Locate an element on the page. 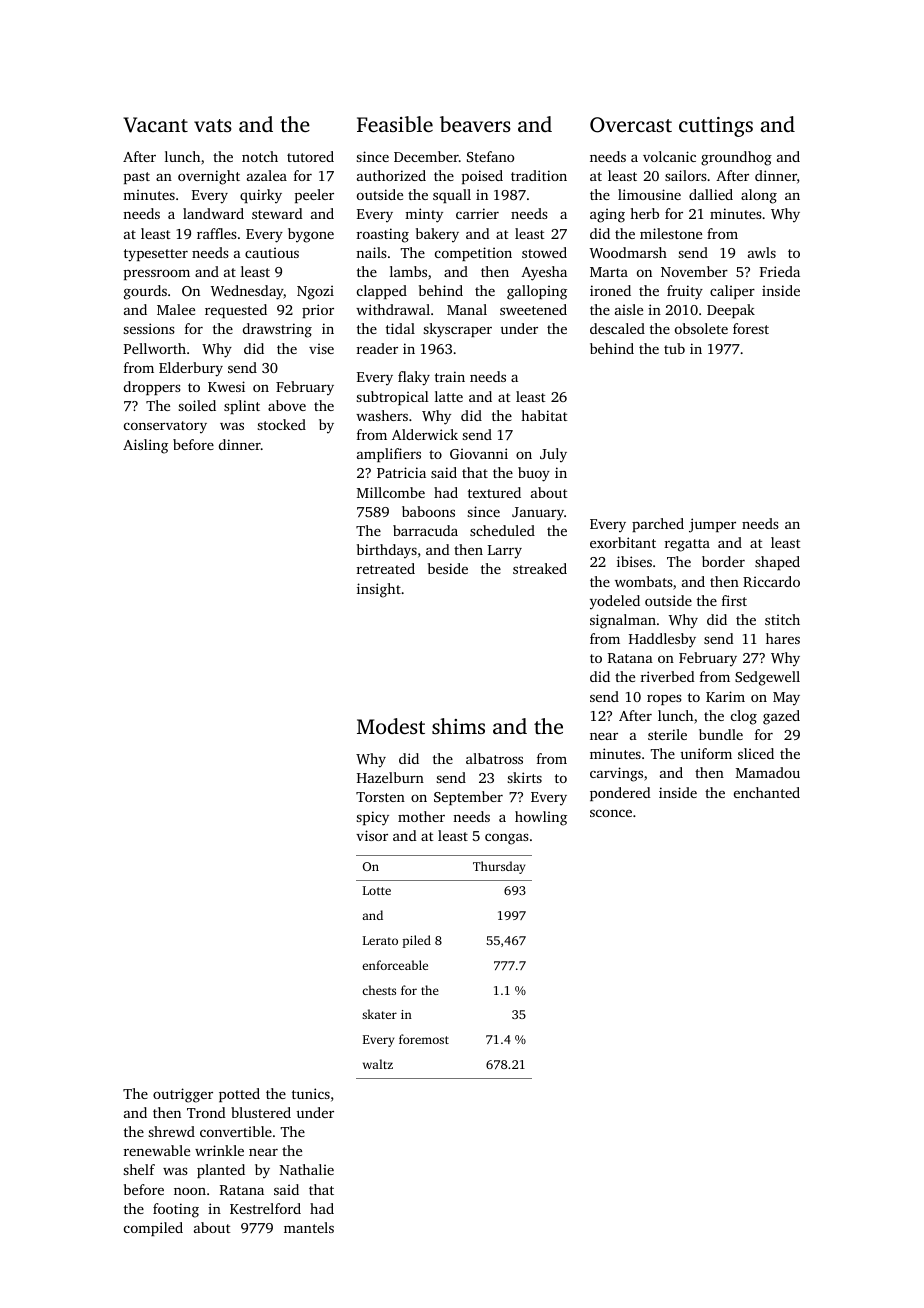  insight is located at coordinates (379, 590).
